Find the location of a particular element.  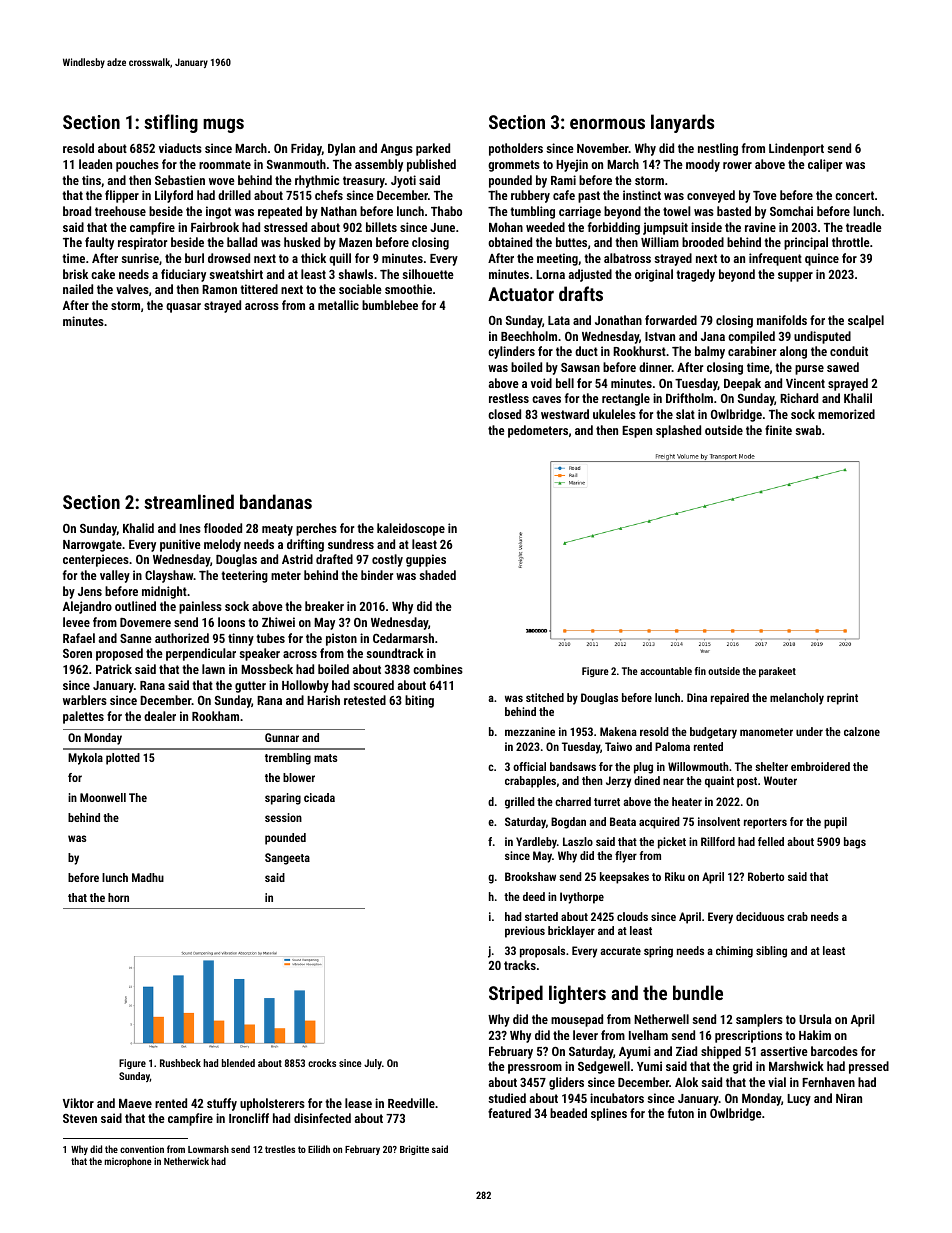

featured is located at coordinates (509, 1113).
